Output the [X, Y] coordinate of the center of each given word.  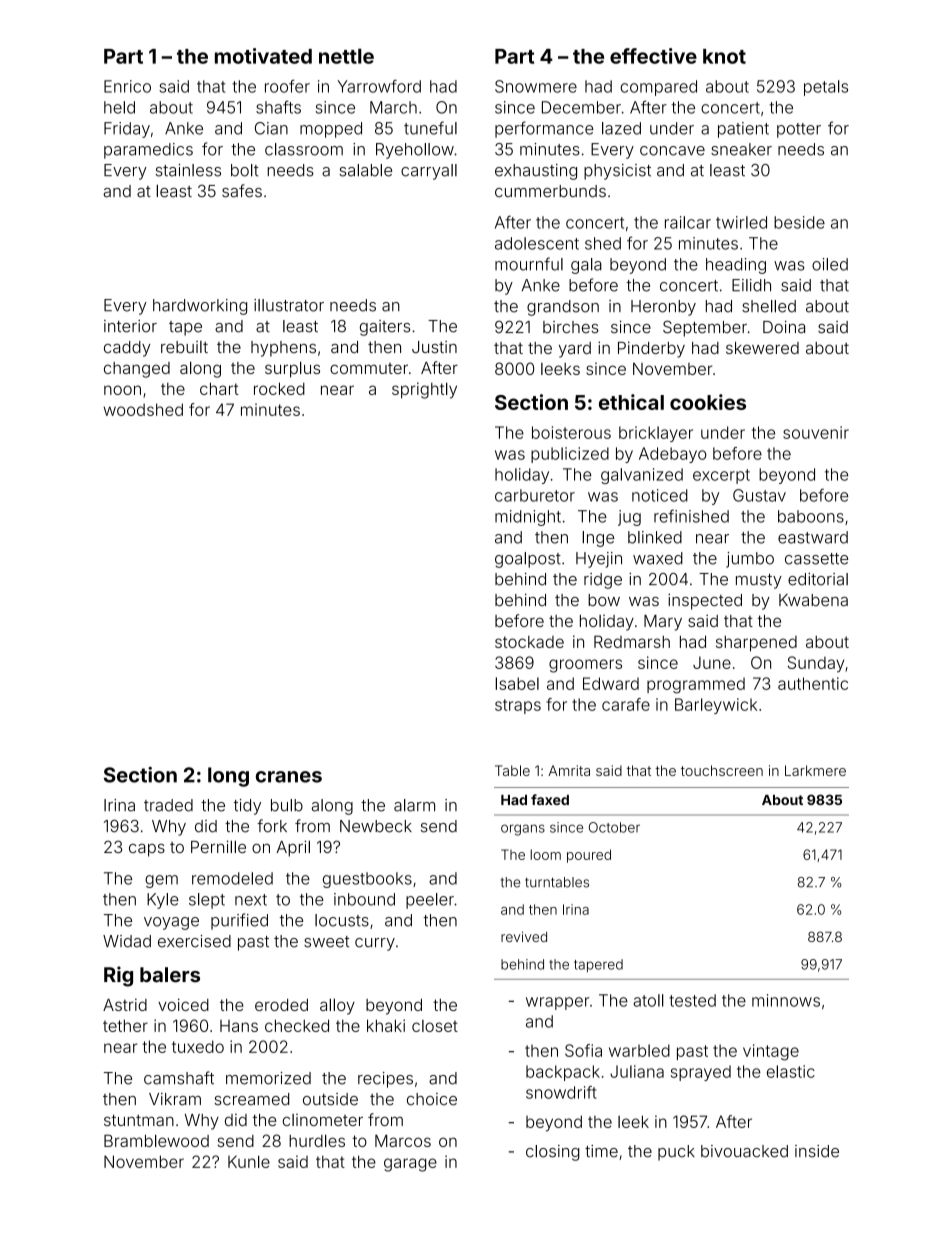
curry [375, 944]
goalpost [528, 560]
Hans [239, 1026]
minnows [786, 1000]
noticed [660, 495]
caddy [127, 349]
